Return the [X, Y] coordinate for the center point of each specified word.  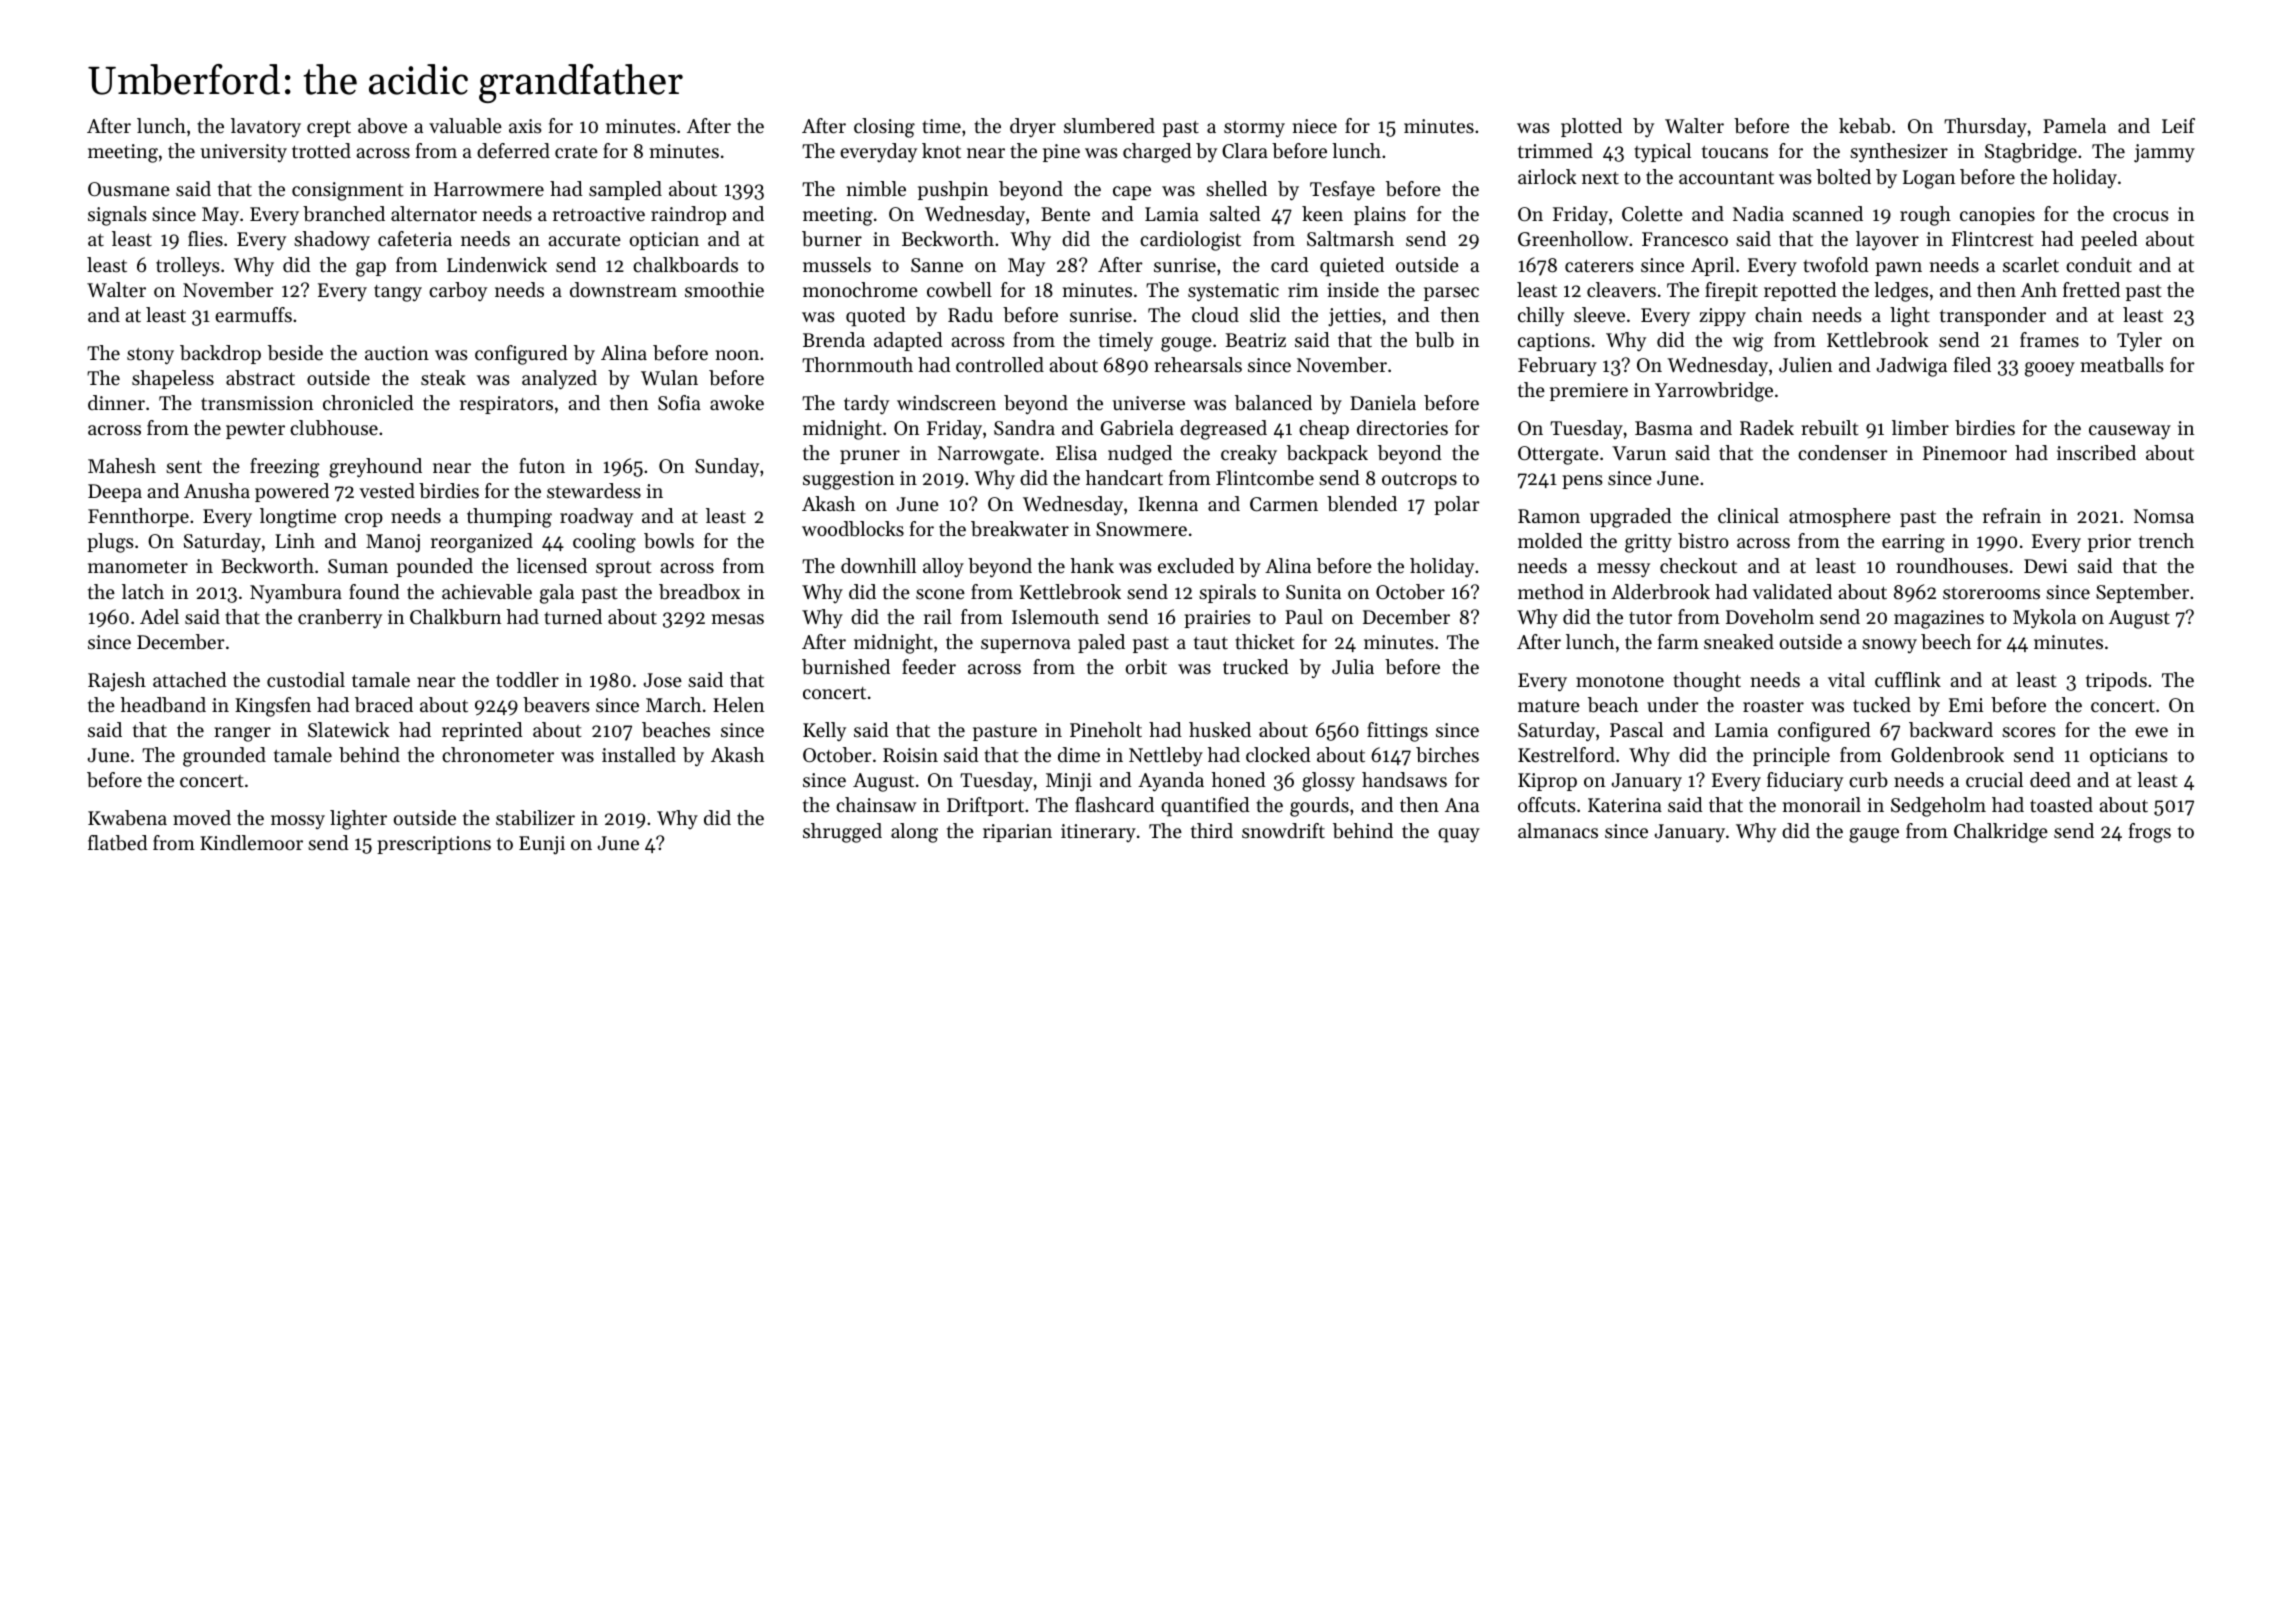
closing [884, 128]
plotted [1591, 127]
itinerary [1098, 833]
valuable [465, 126]
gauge [1874, 835]
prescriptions [434, 845]
